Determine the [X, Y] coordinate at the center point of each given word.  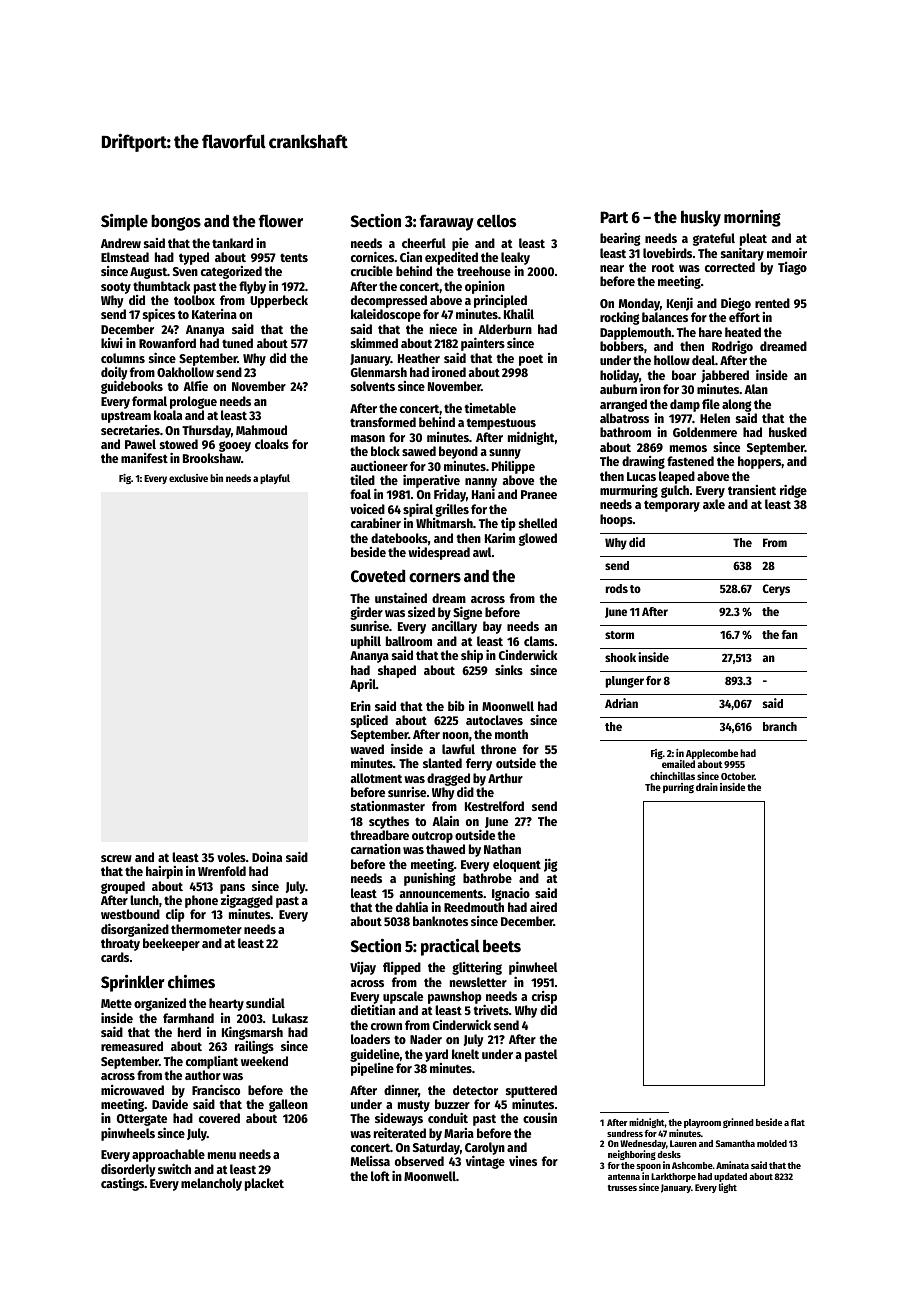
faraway [447, 222]
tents [294, 257]
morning [752, 218]
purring [678, 788]
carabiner [376, 523]
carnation [376, 849]
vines [523, 1161]
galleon [288, 1105]
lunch [144, 900]
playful [275, 479]
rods [617, 588]
